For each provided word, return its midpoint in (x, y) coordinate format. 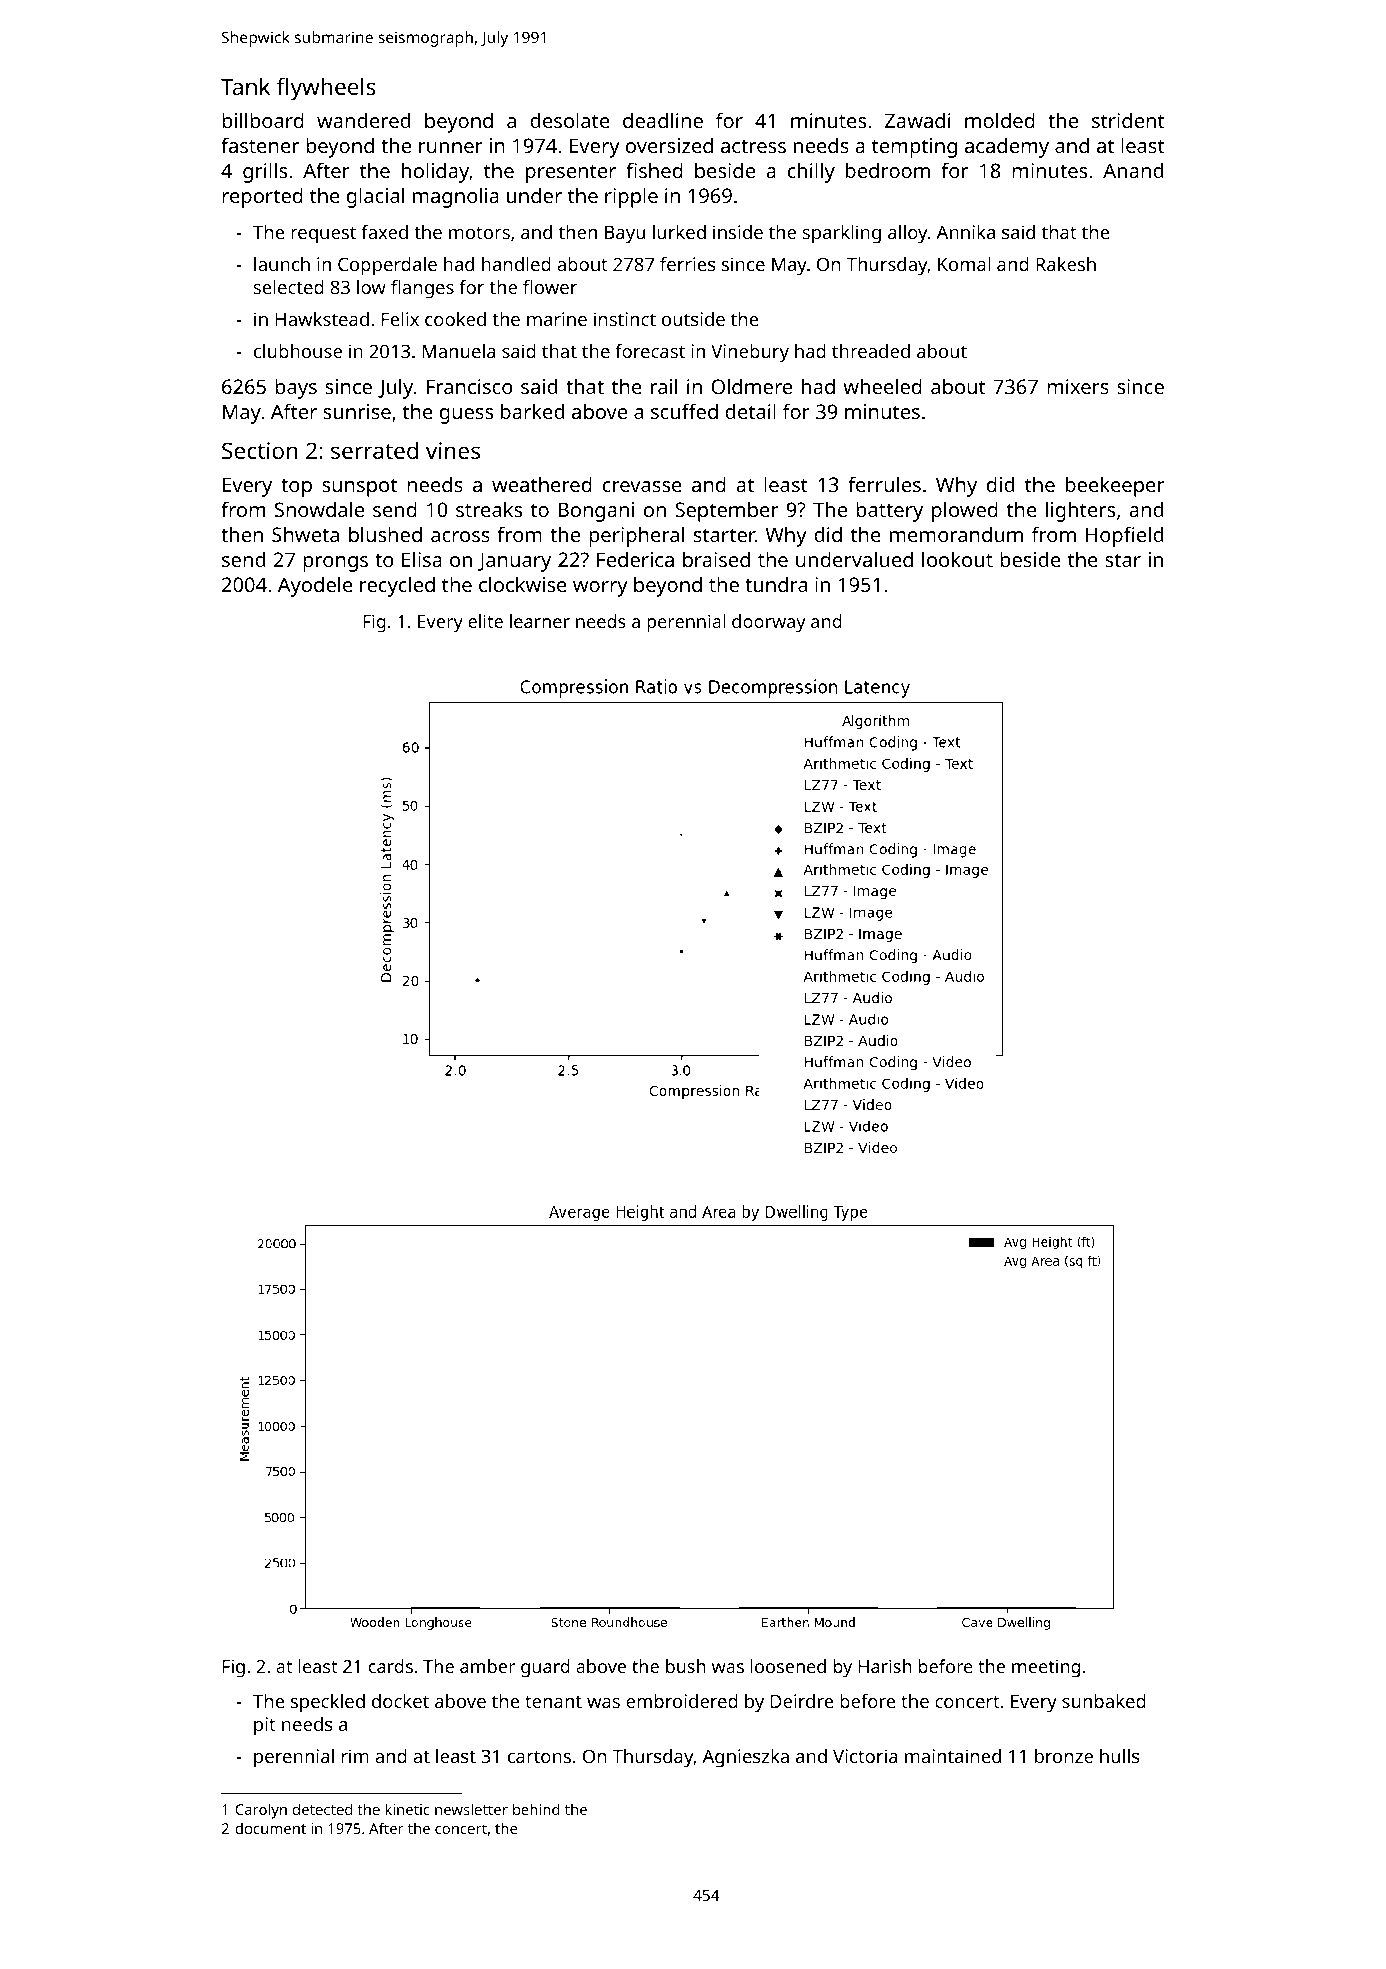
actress (753, 146)
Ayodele (315, 586)
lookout (957, 559)
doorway (769, 623)
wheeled (882, 386)
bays (296, 388)
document (270, 1828)
